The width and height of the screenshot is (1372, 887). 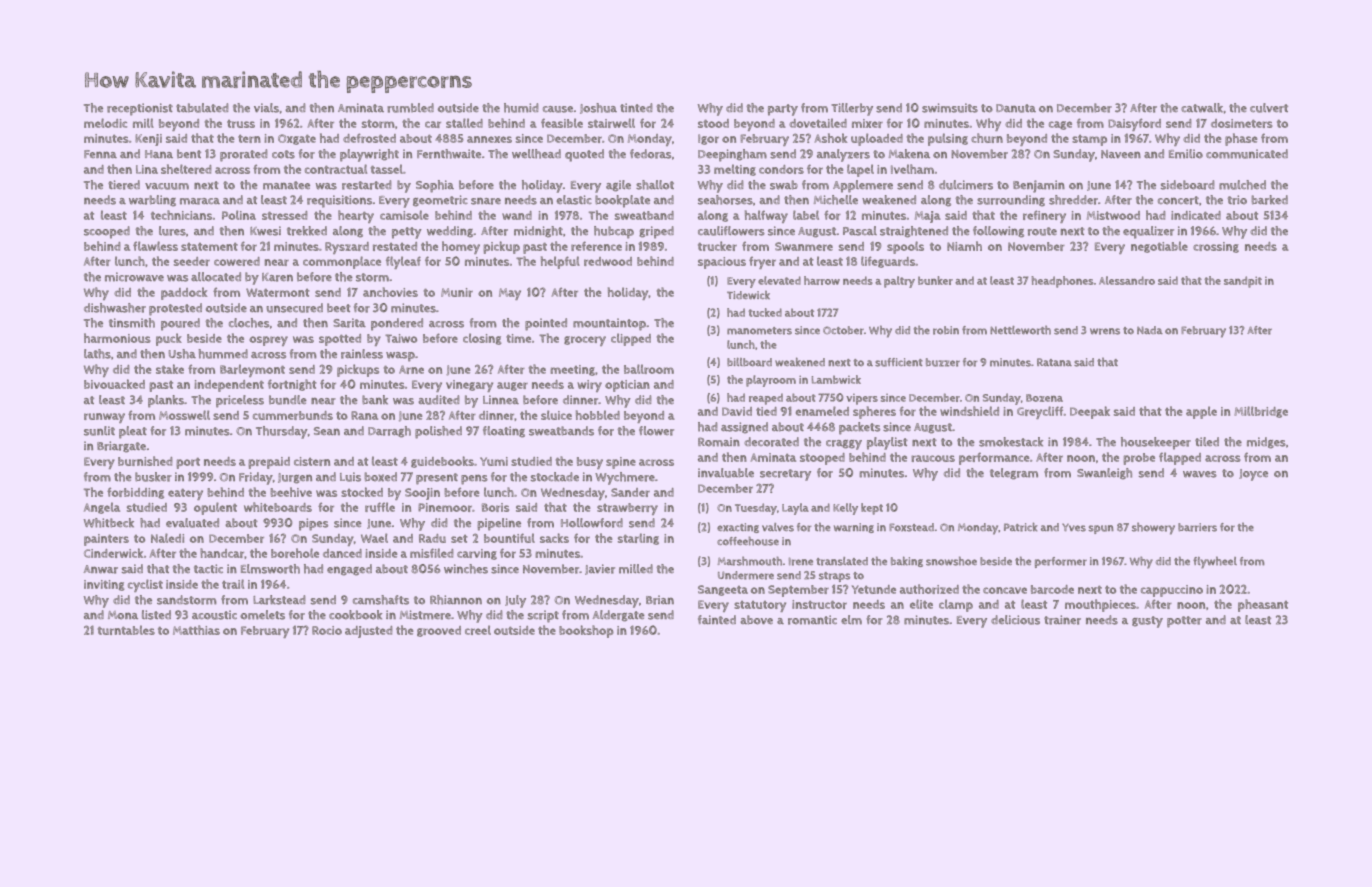 What do you see at coordinates (1243, 282) in the screenshot?
I see `sandpit` at bounding box center [1243, 282].
